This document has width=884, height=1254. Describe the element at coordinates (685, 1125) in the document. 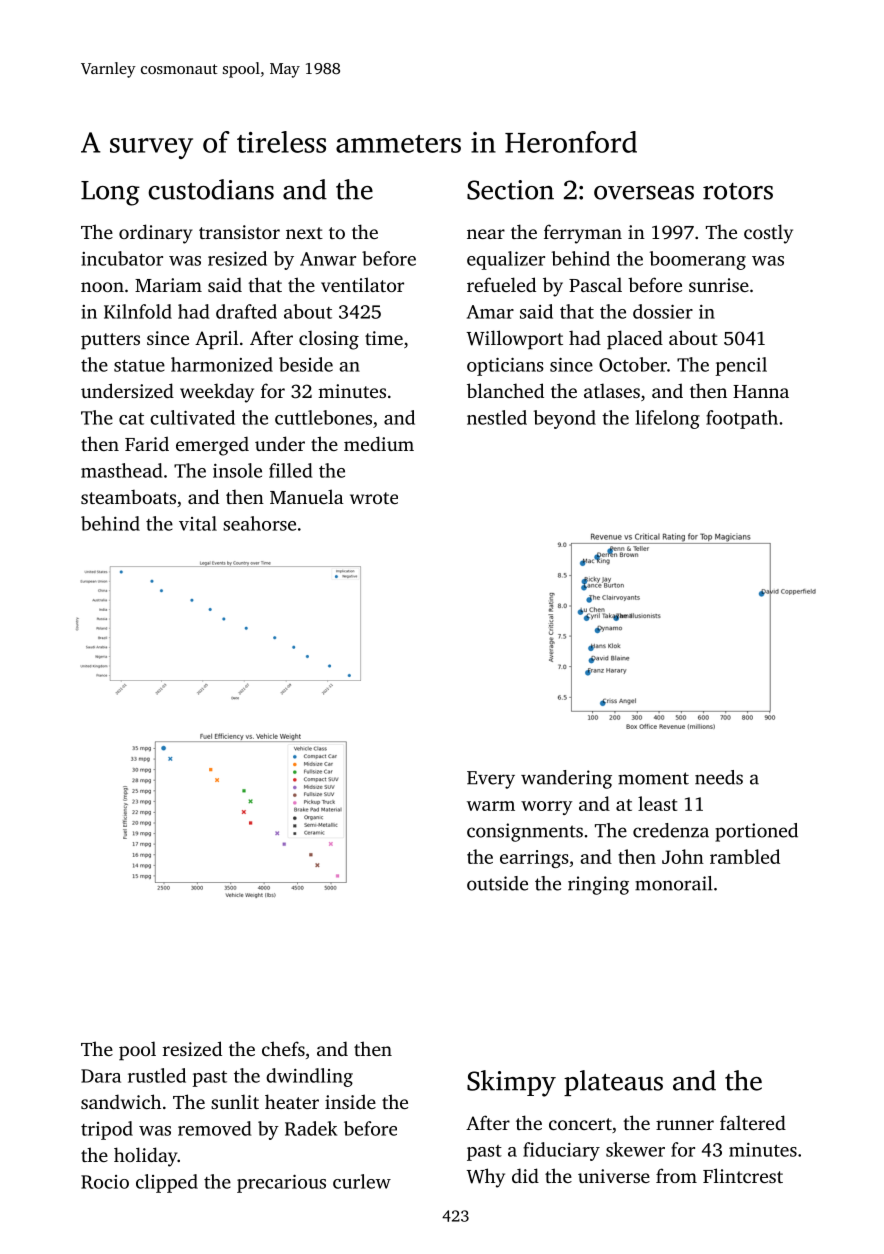

I see `runner` at that location.
